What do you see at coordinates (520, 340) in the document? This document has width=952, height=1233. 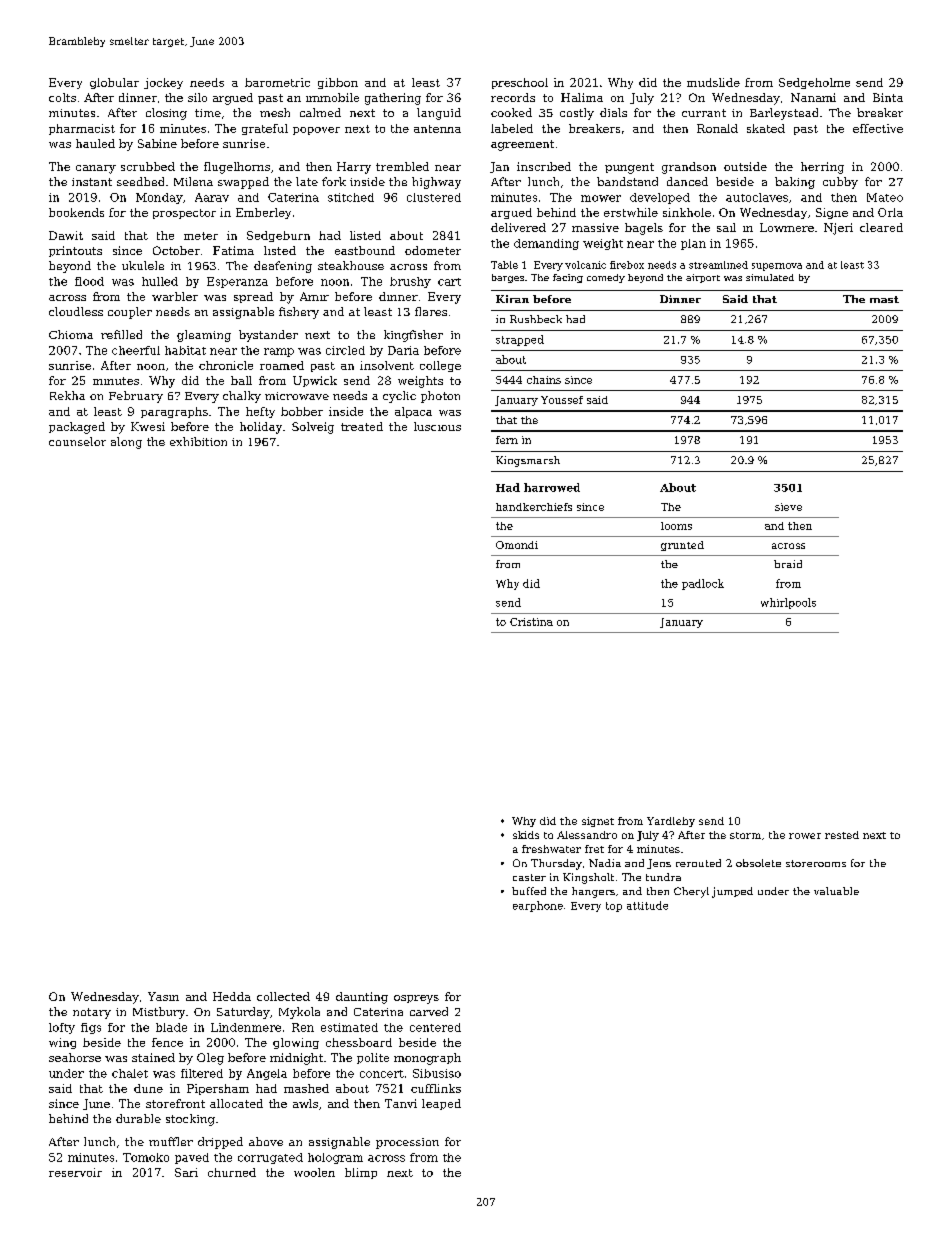 I see `strapped` at bounding box center [520, 340].
